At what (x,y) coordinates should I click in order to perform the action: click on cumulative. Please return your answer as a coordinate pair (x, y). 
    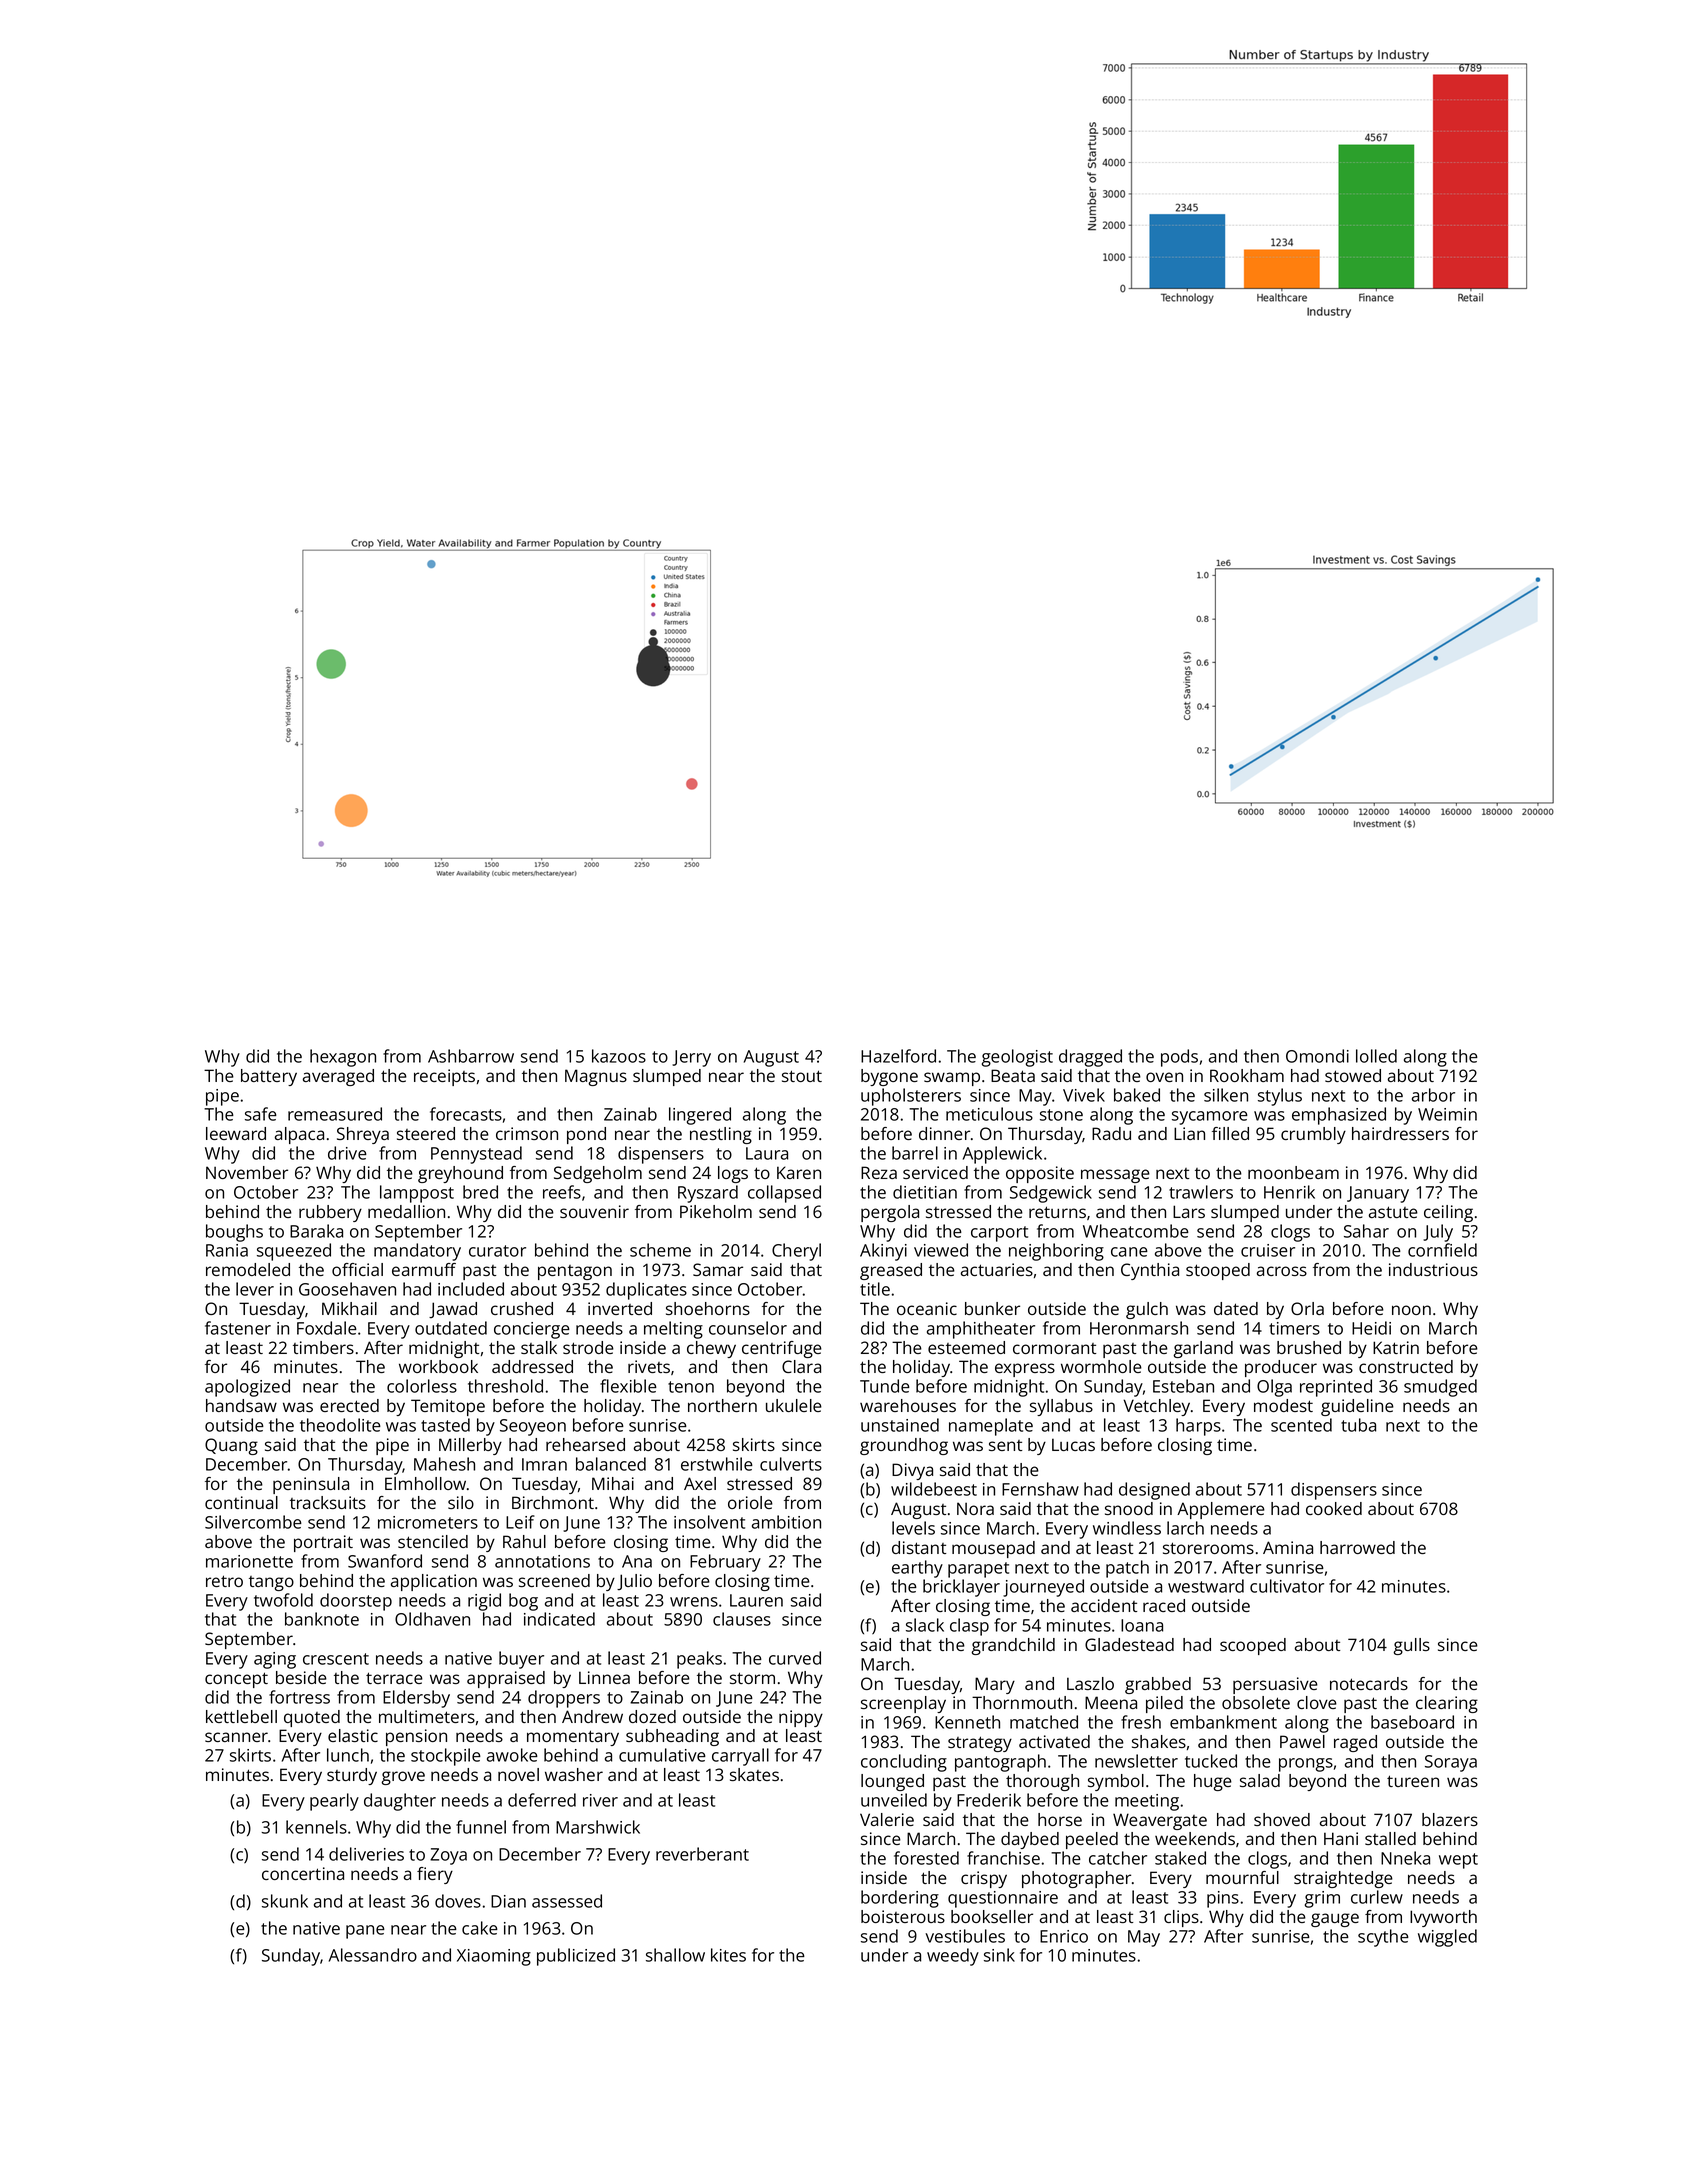
    Looking at the image, I should click on (662, 1755).
